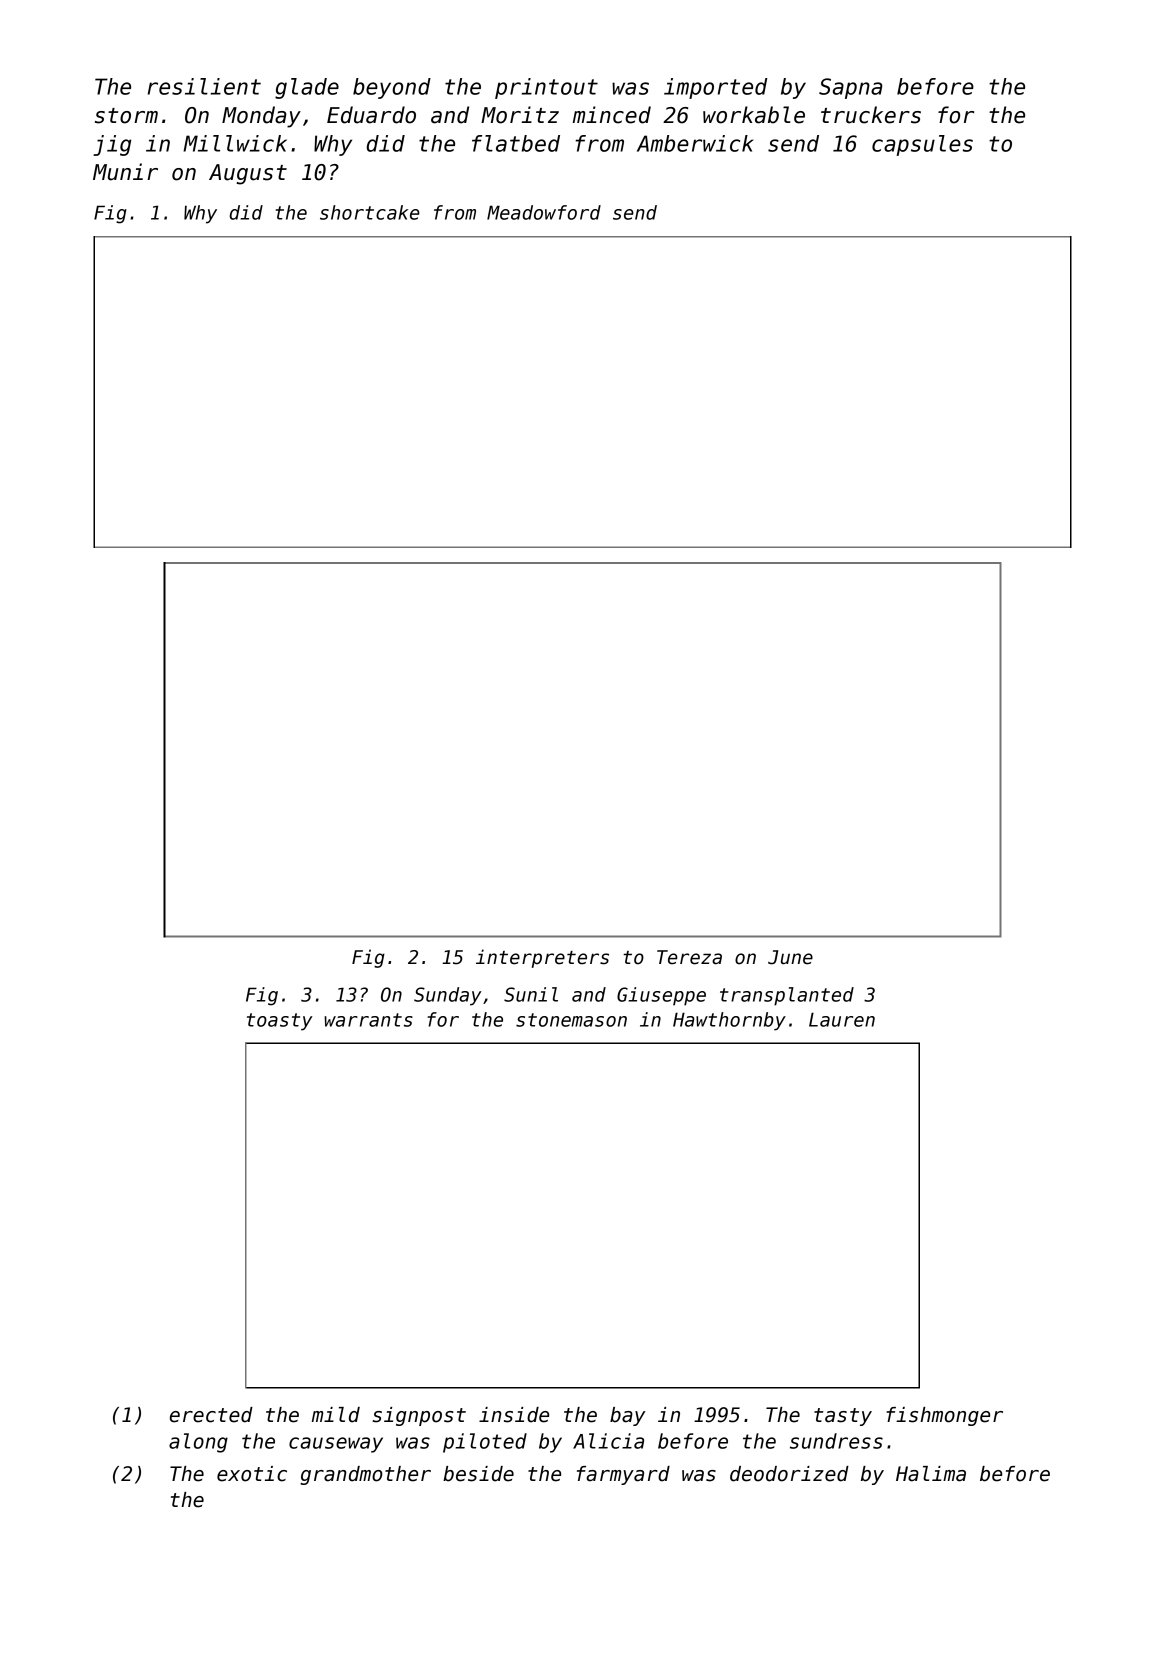  Describe the element at coordinates (922, 145) in the image. I see `capsules` at that location.
